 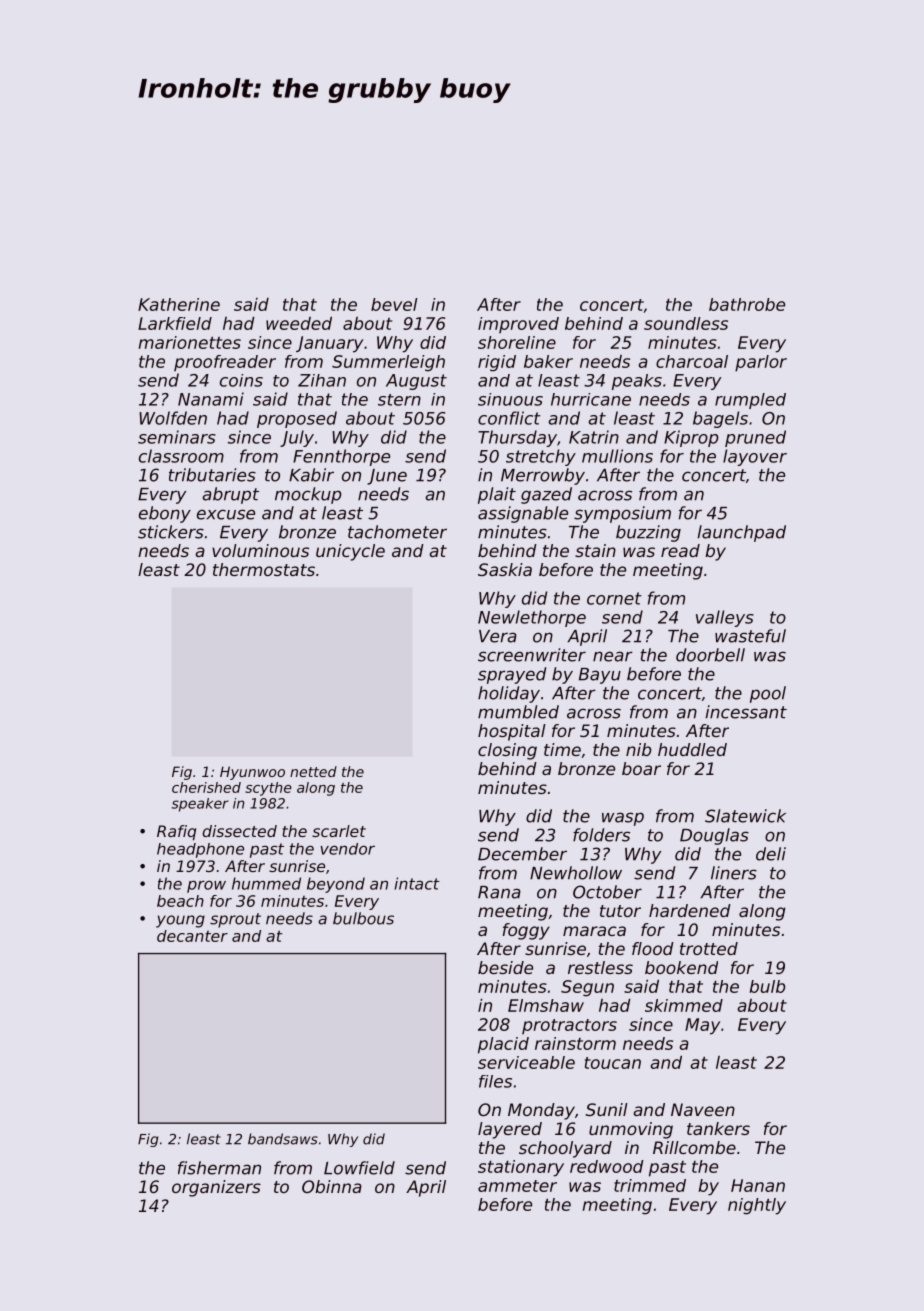 What do you see at coordinates (607, 892) in the page?
I see `October` at bounding box center [607, 892].
